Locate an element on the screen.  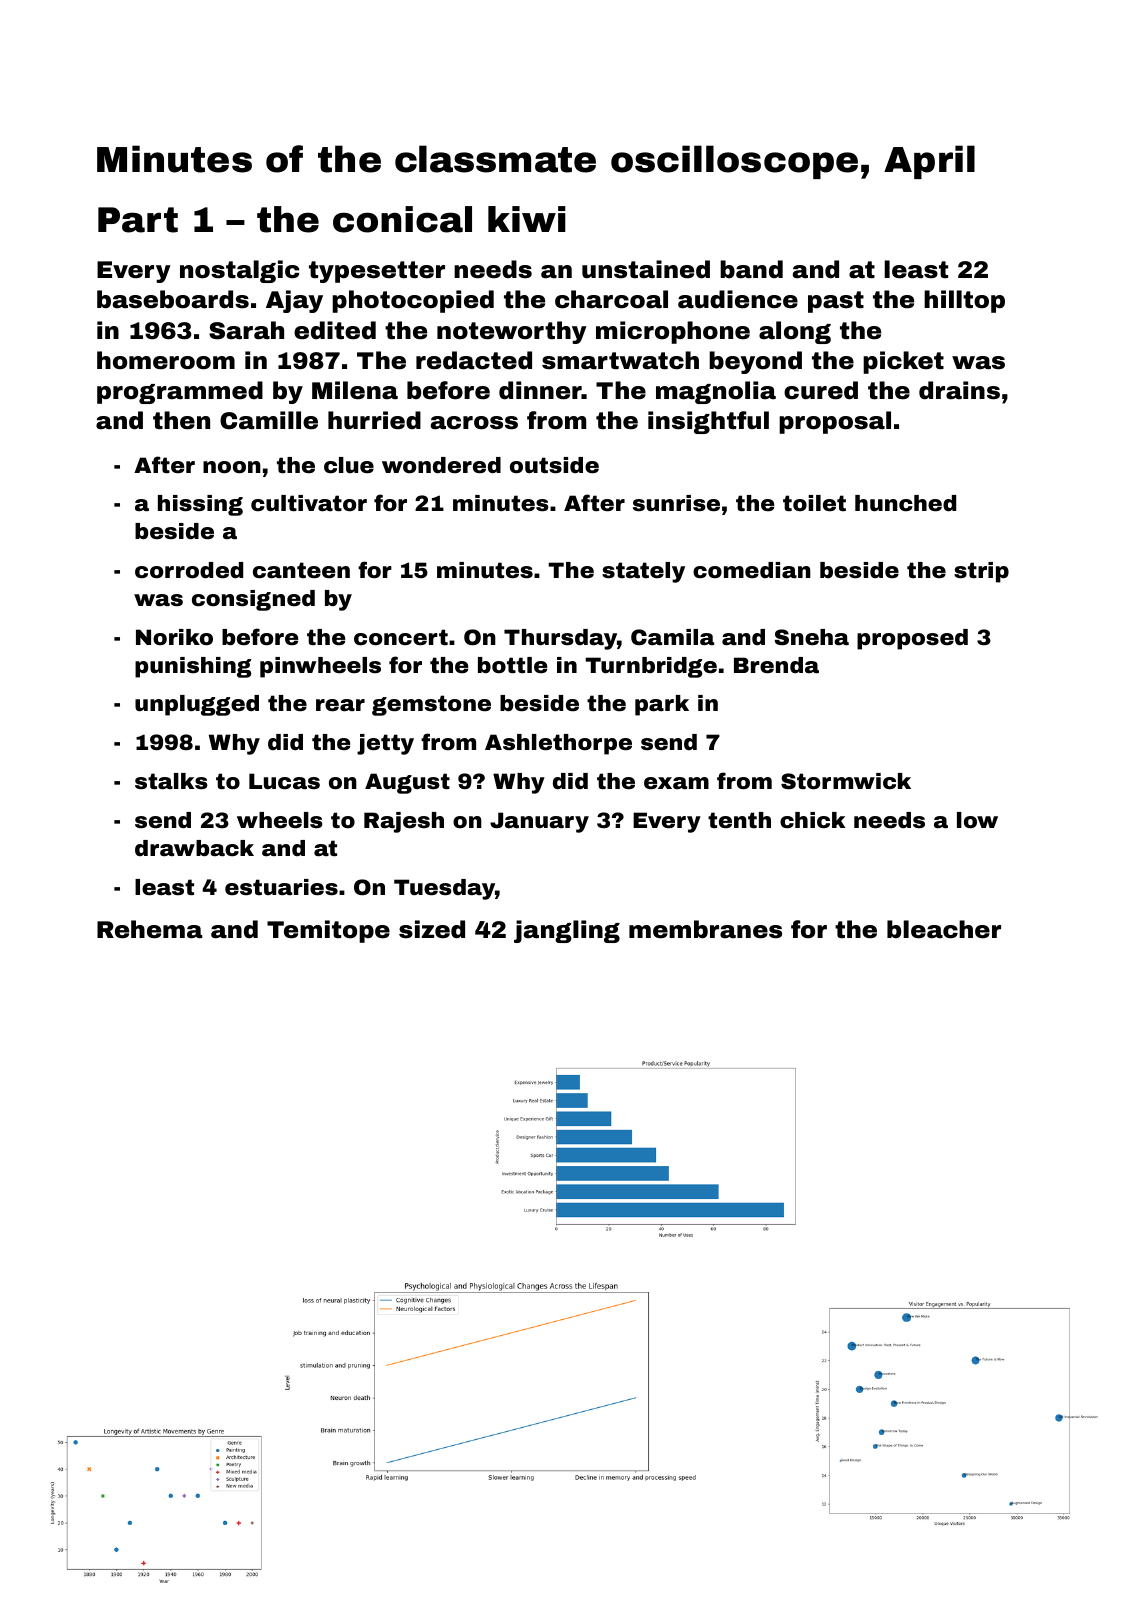
picket is located at coordinates (903, 362).
